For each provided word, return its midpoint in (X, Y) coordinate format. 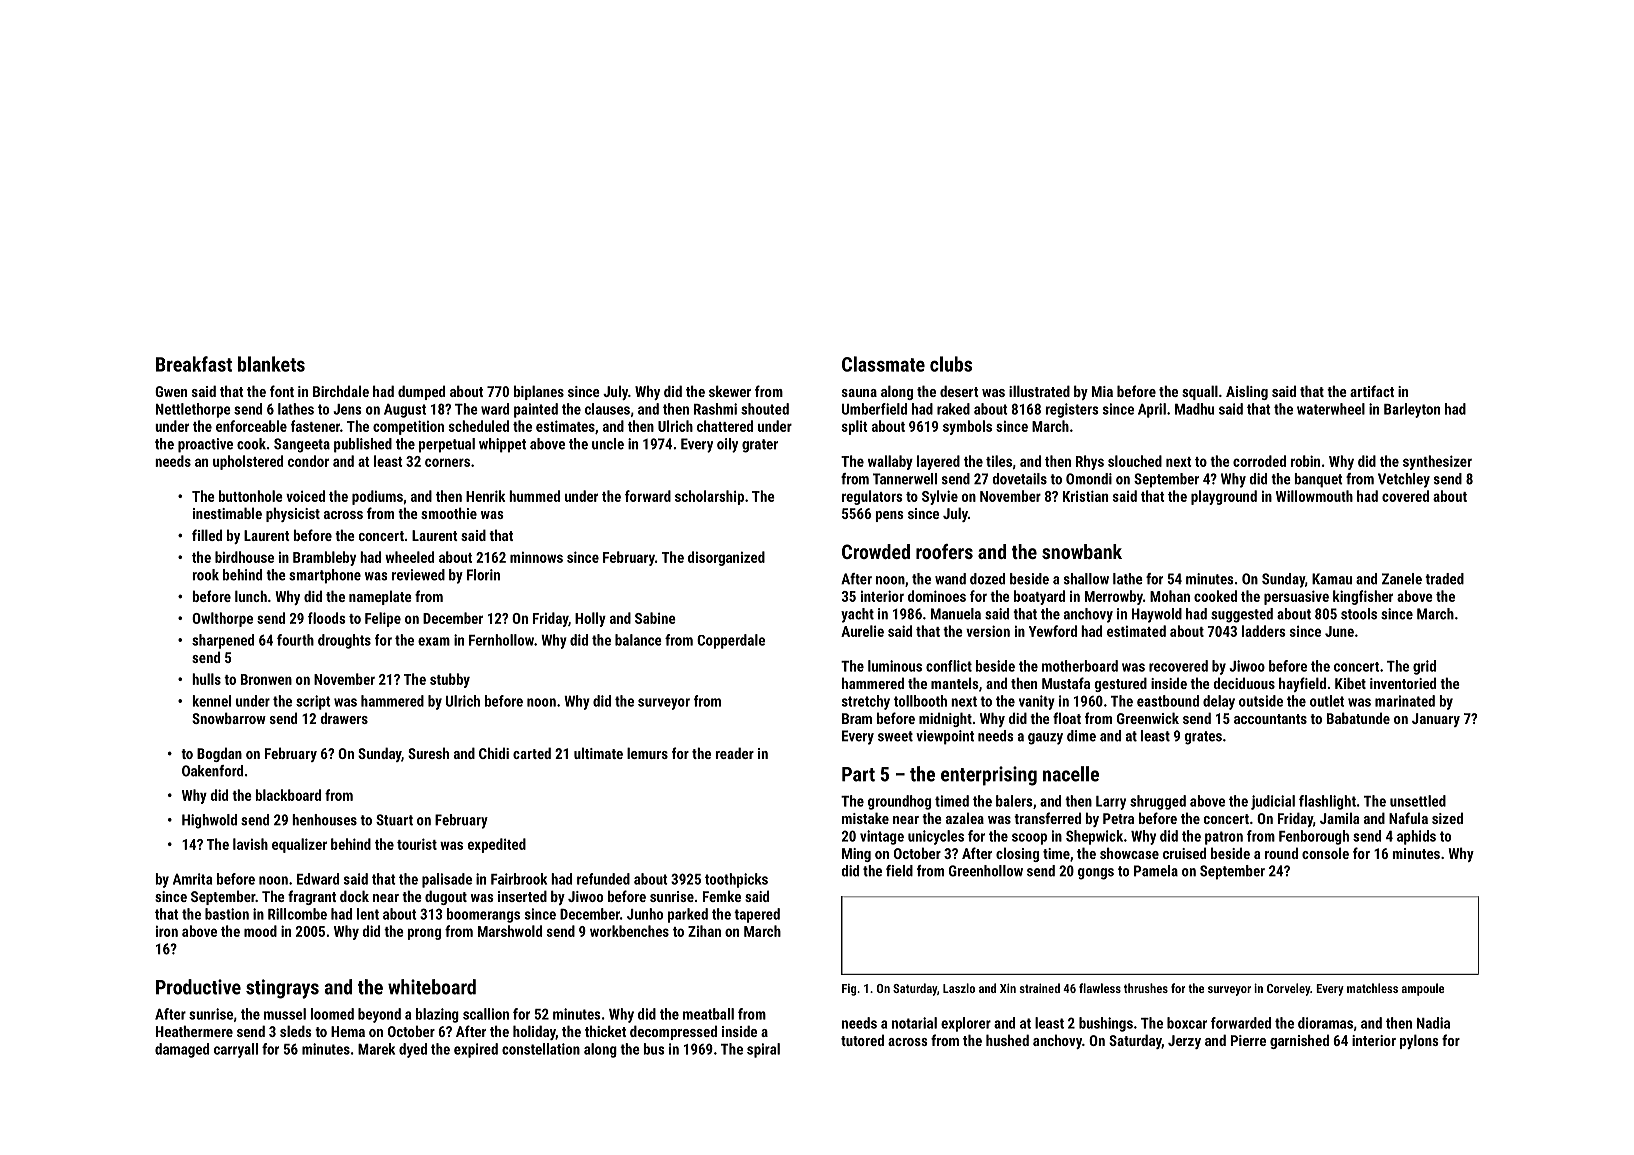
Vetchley (1404, 480)
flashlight (1327, 802)
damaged (182, 1050)
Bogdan (219, 754)
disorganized (726, 558)
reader (735, 753)
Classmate (883, 364)
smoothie (449, 513)
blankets (271, 364)
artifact (1372, 391)
